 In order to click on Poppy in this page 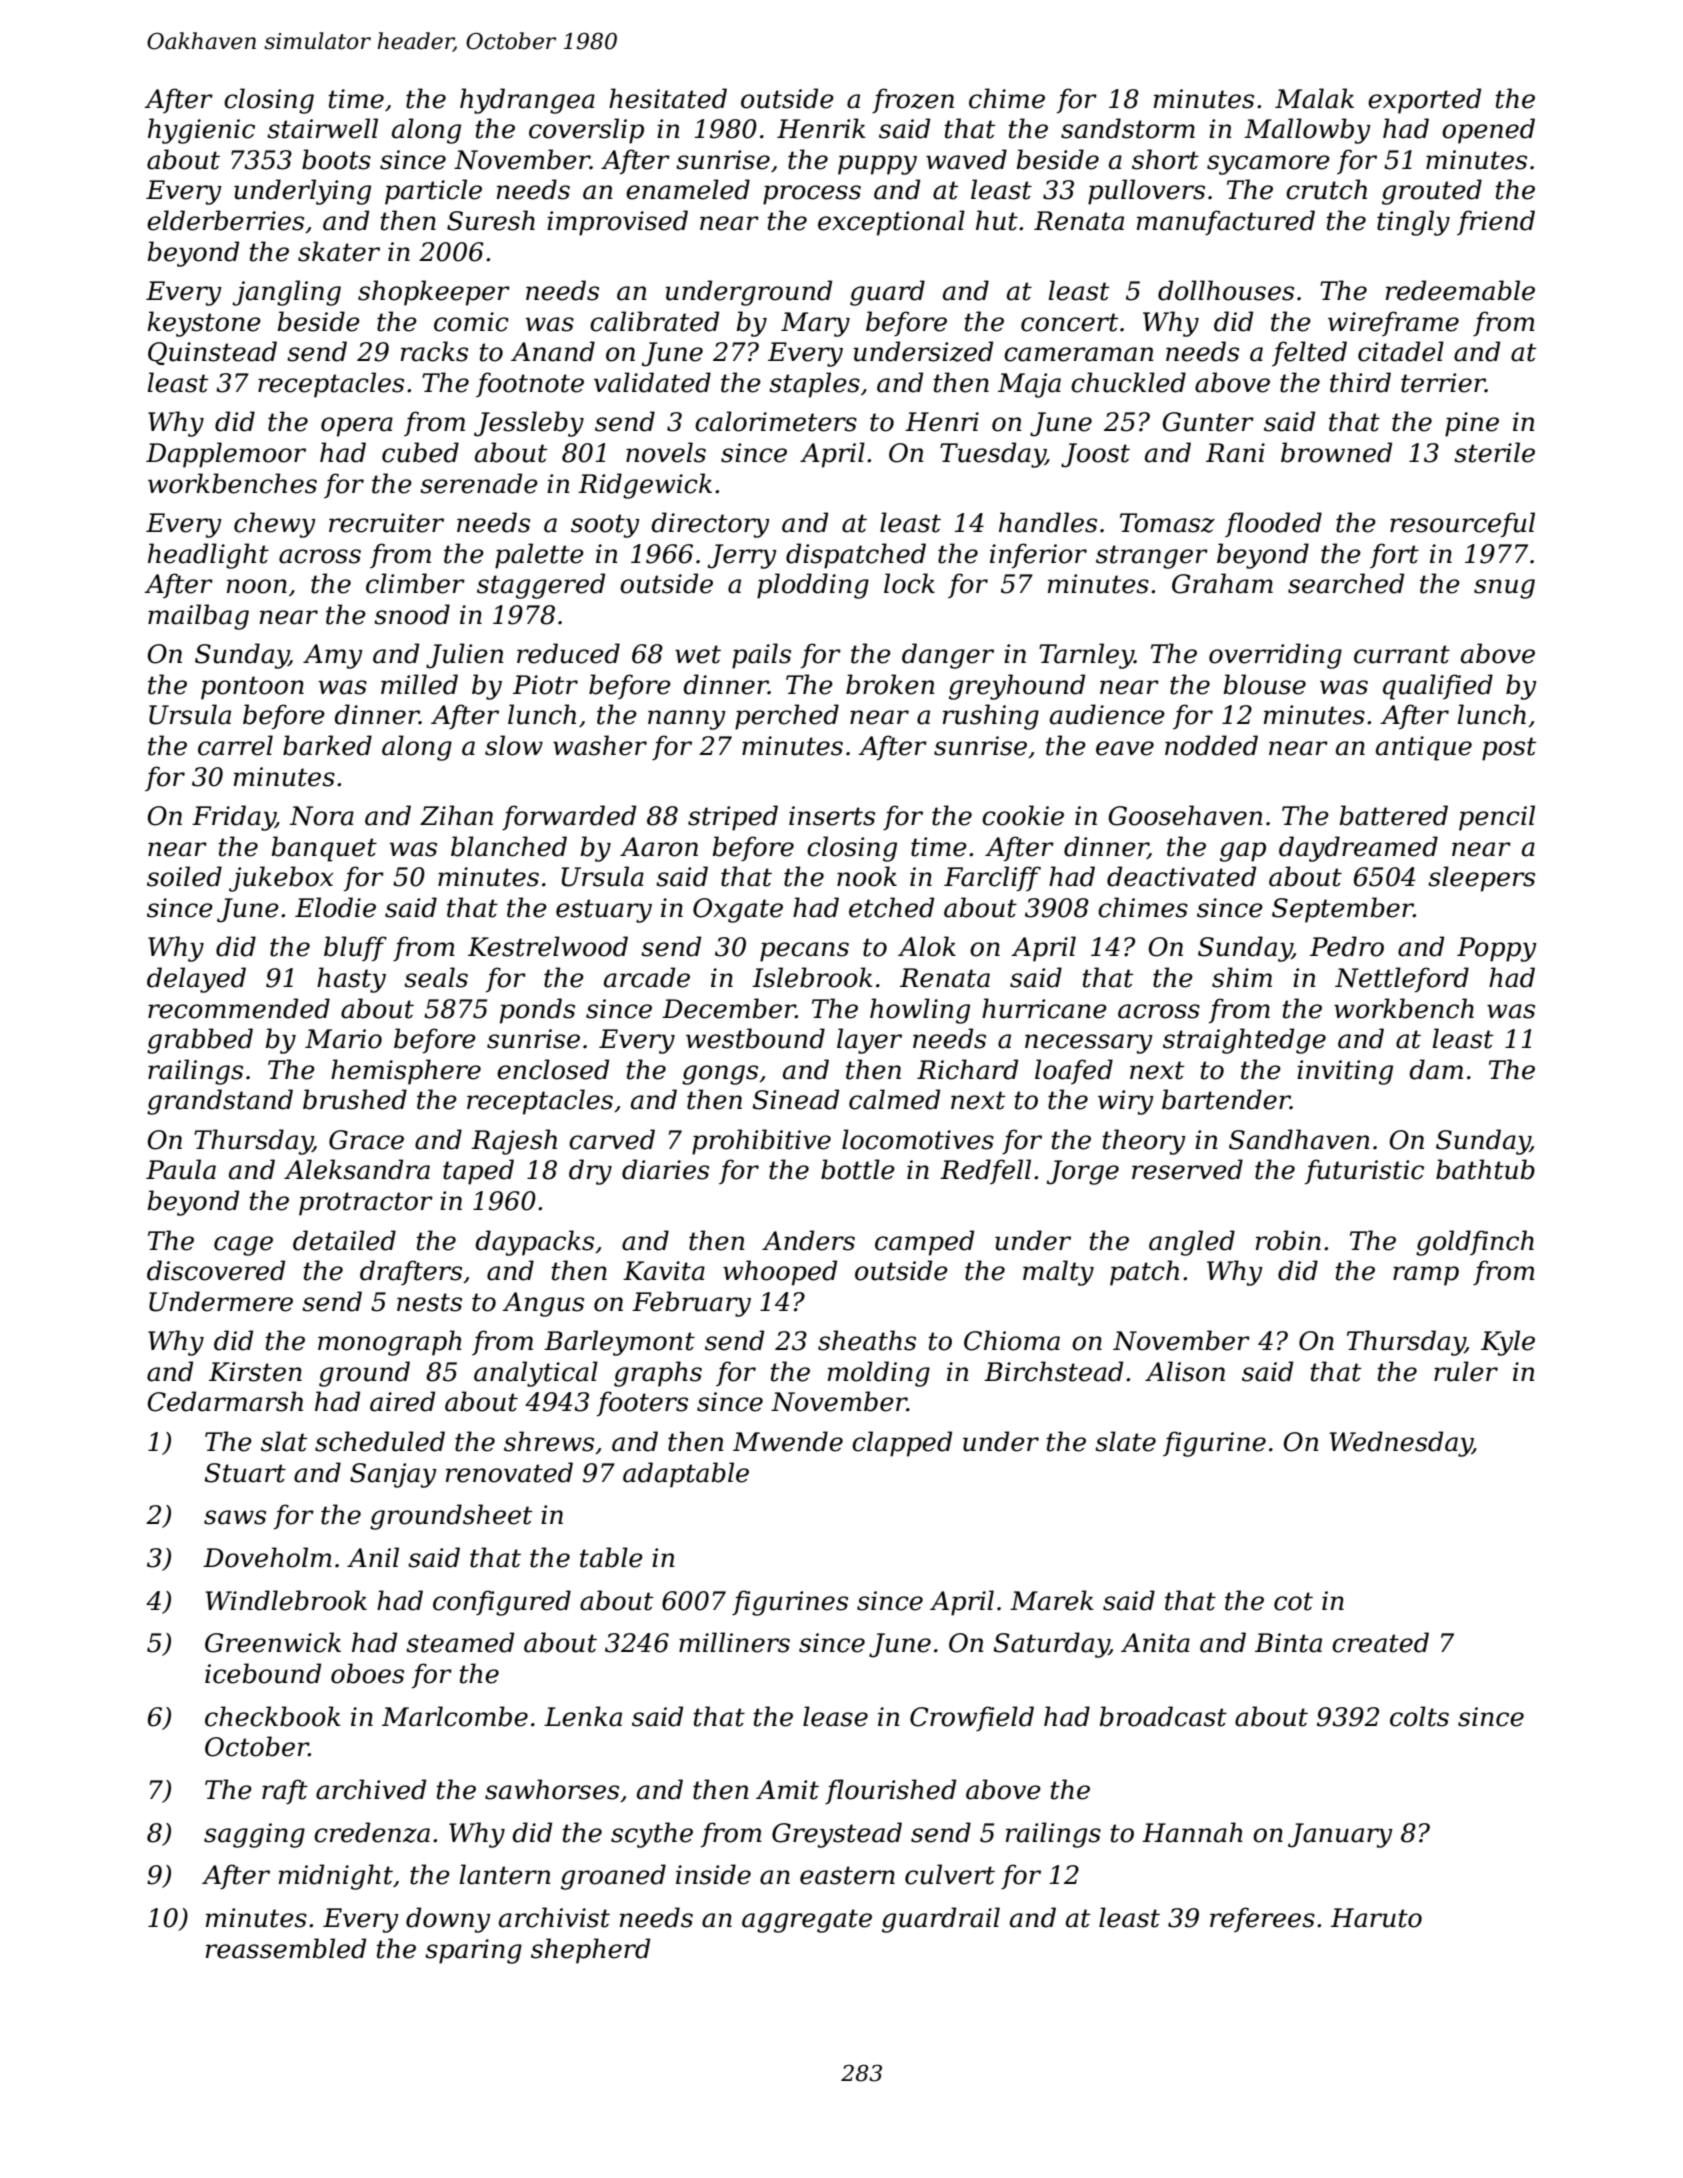, I will do `click(1497, 949)`.
